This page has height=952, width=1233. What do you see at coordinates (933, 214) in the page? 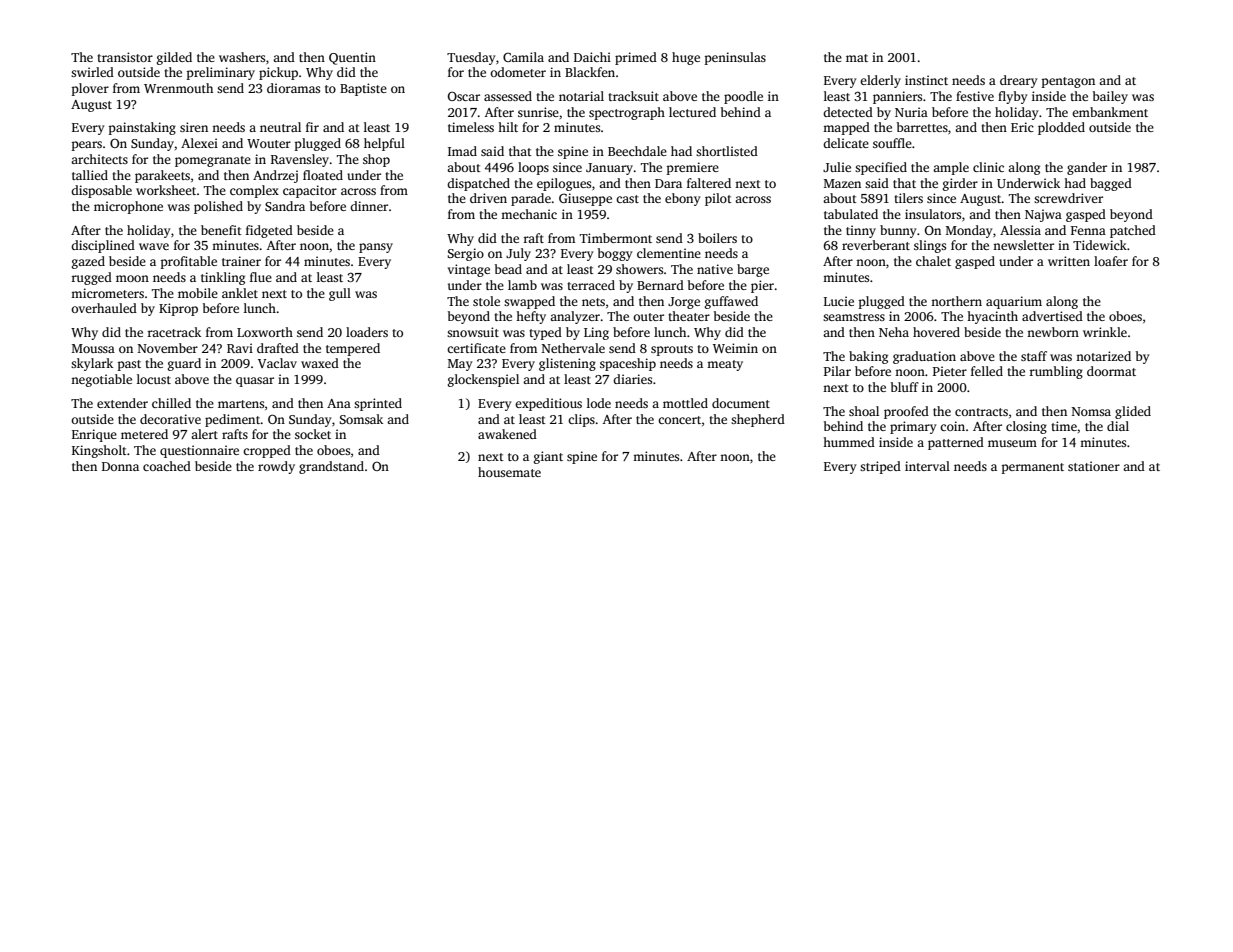
I see `insulators` at bounding box center [933, 214].
